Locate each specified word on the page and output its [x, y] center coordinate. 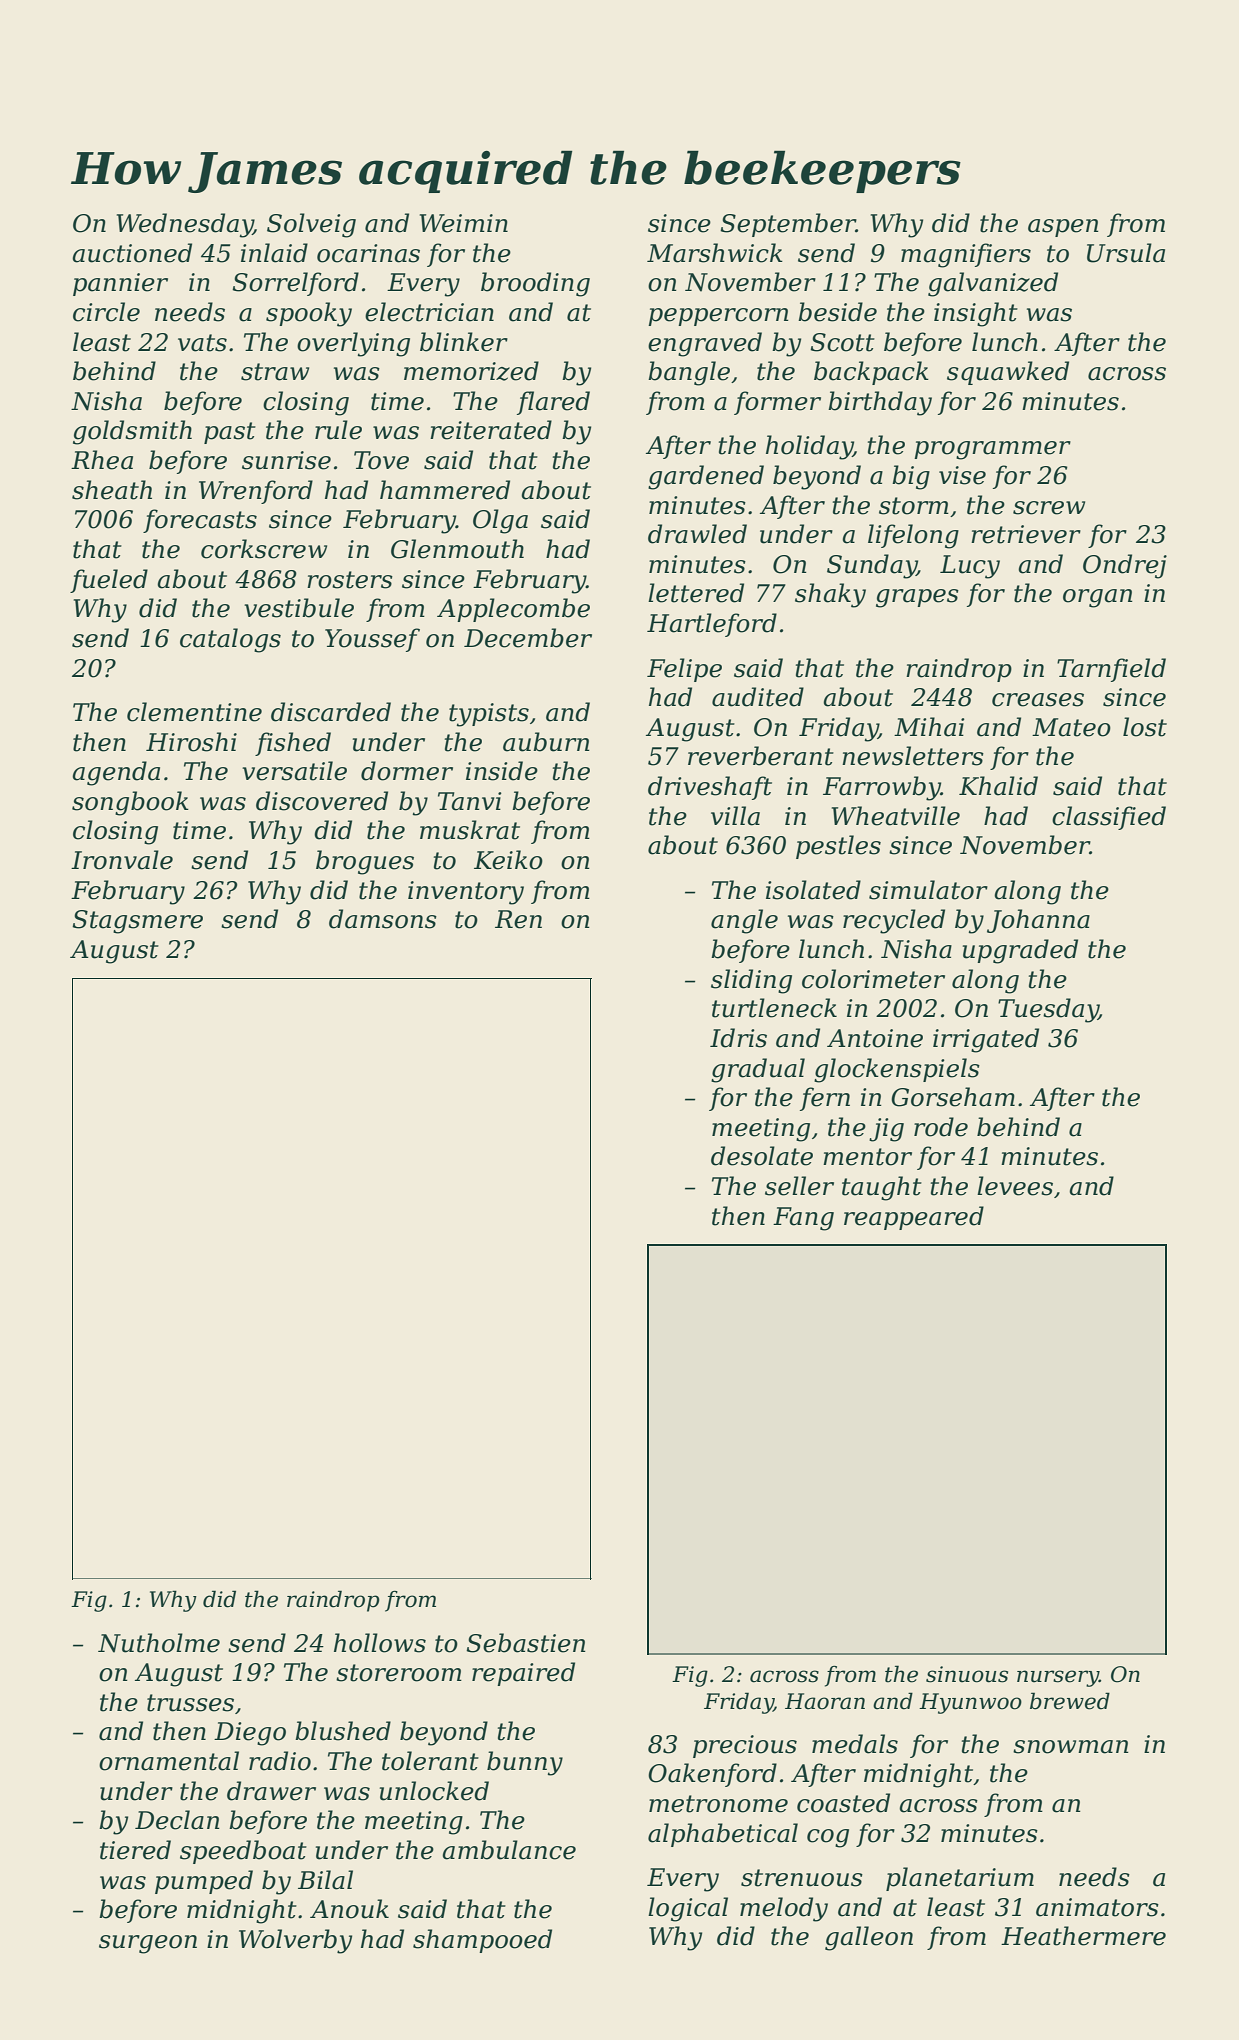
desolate [762, 1156]
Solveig [311, 225]
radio [280, 1761]
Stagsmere [137, 922]
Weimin [464, 223]
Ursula [1126, 253]
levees [1015, 1186]
